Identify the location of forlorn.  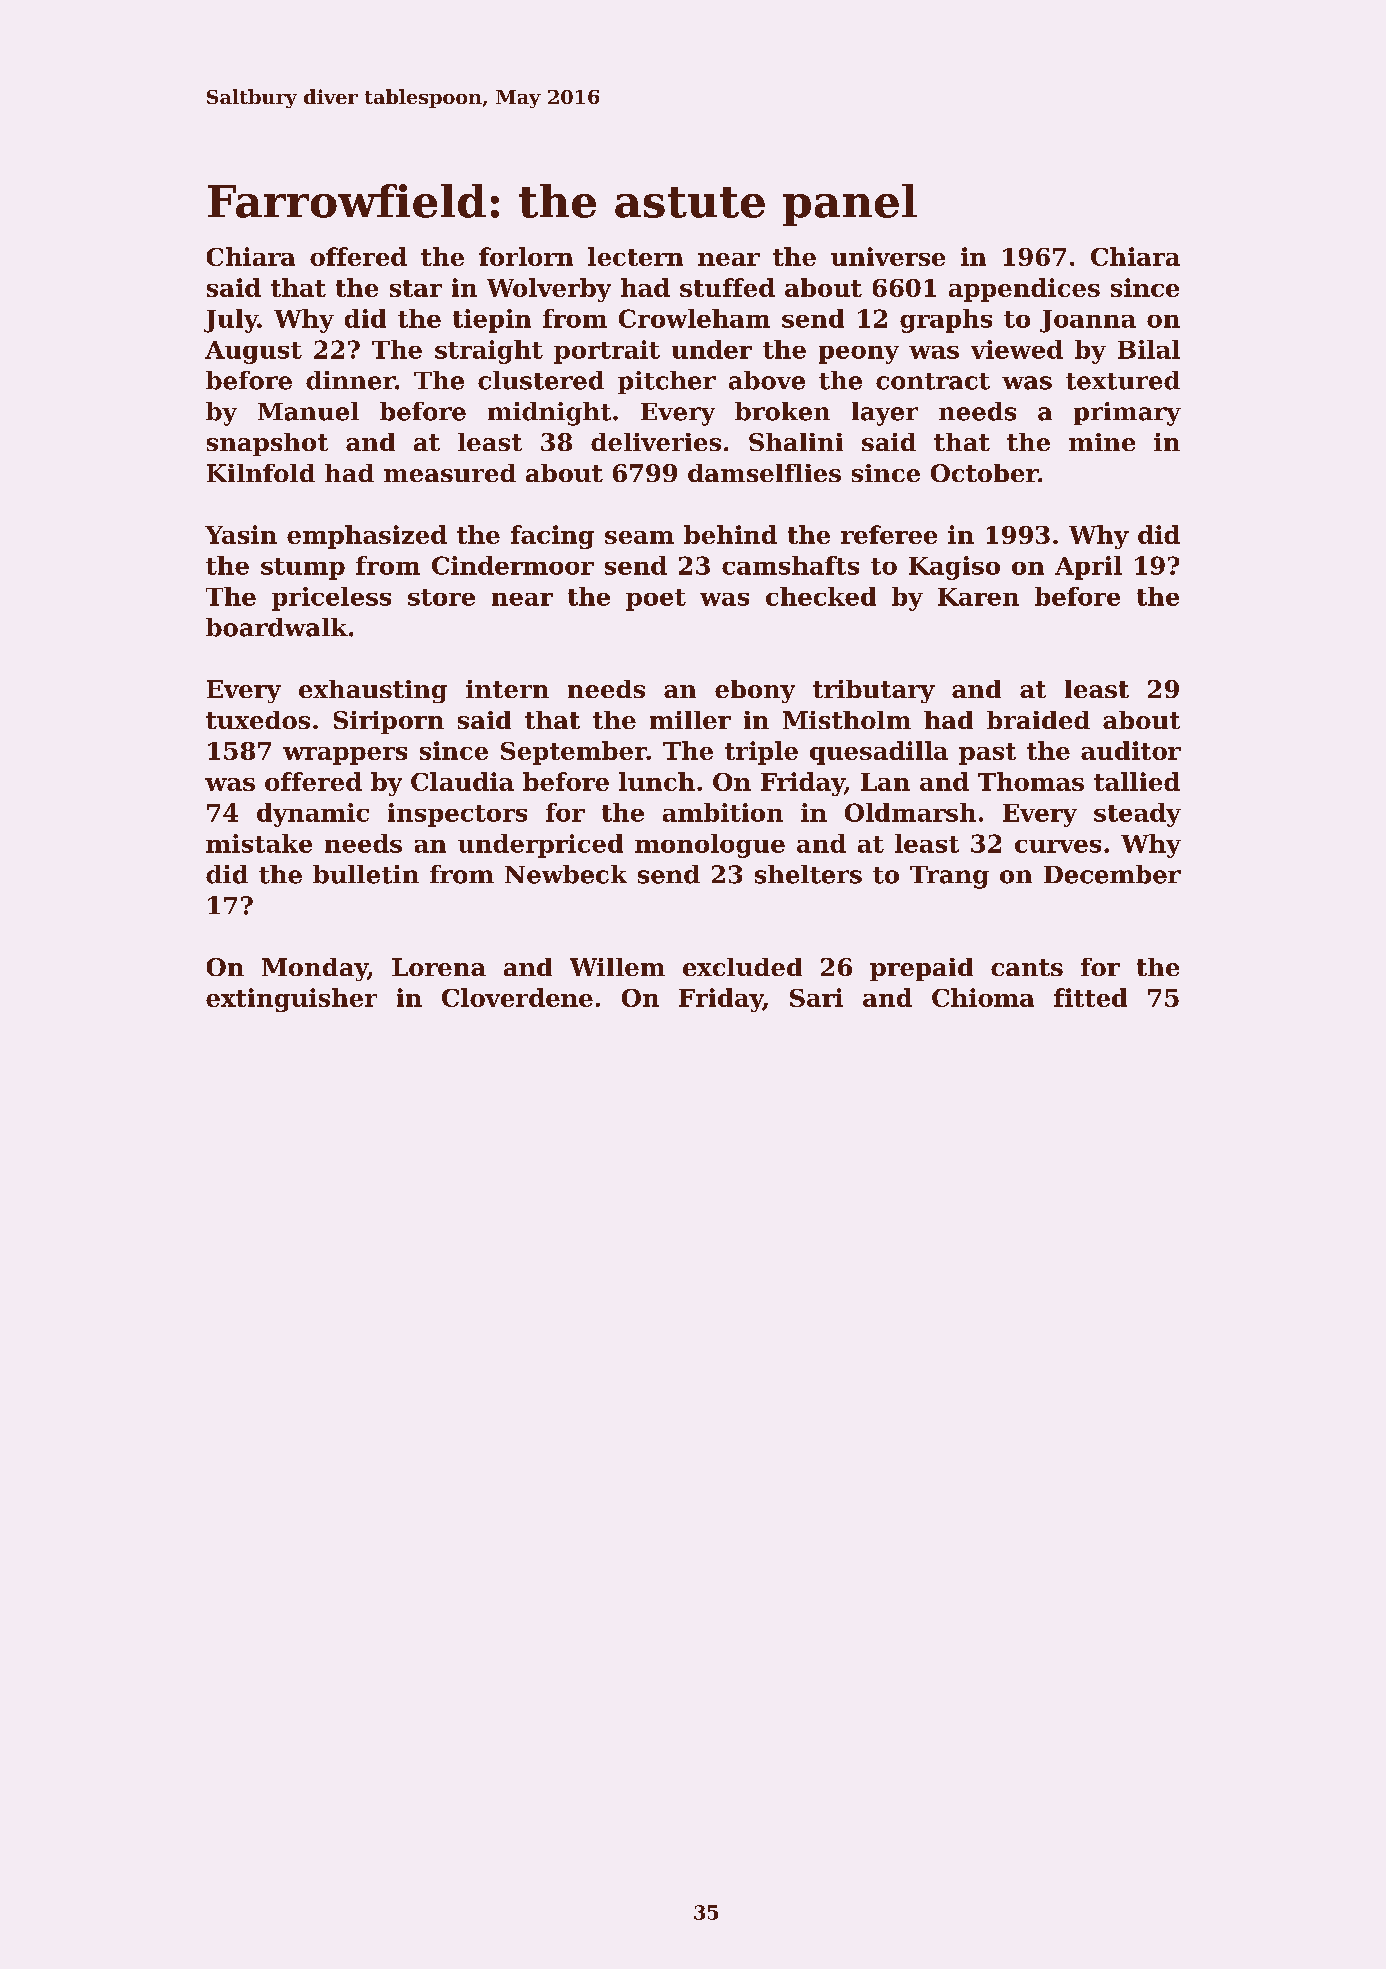
(526, 256).
